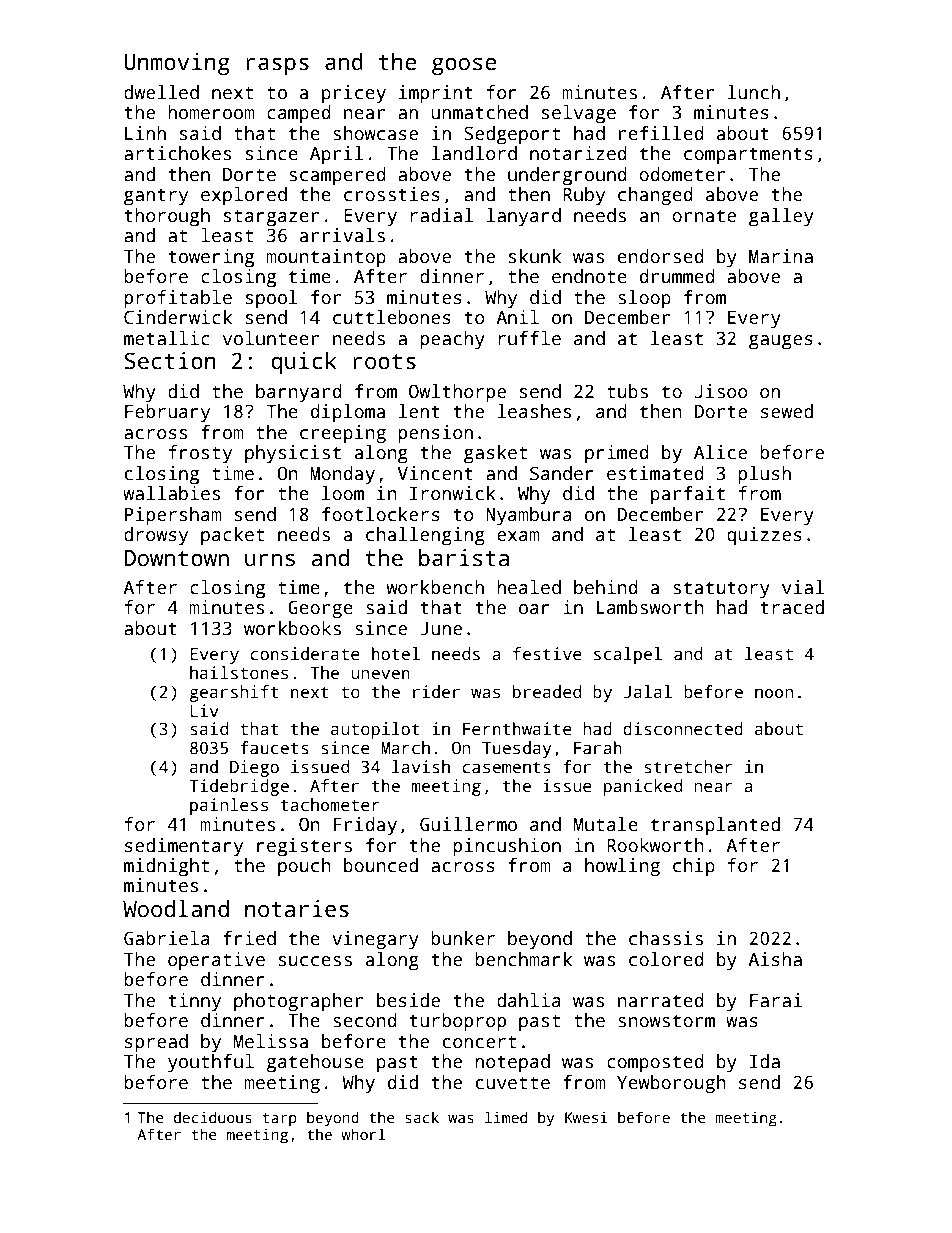 This image has width=952, height=1233. What do you see at coordinates (274, 748) in the image?
I see `faucets` at bounding box center [274, 748].
